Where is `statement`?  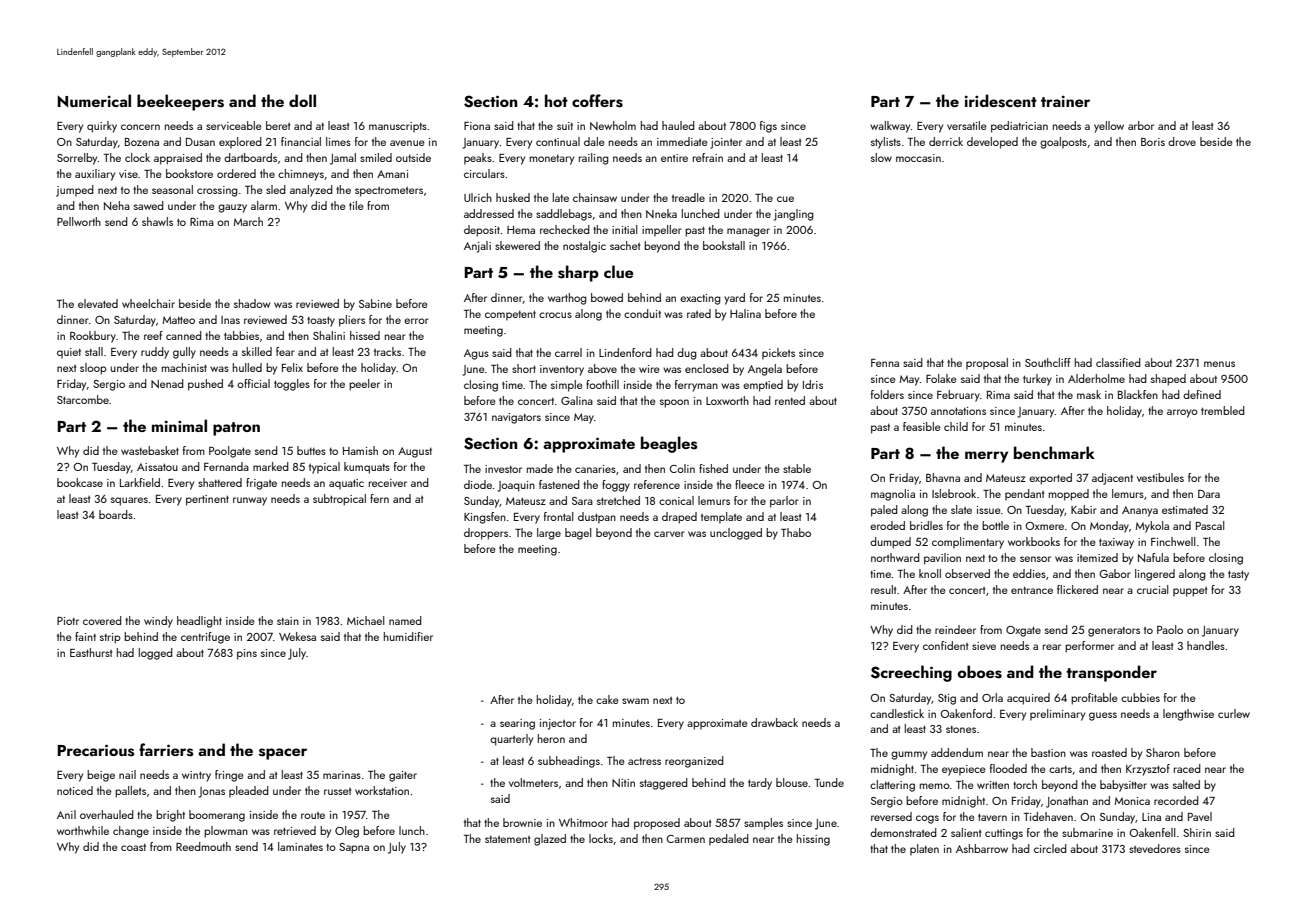 statement is located at coordinates (507, 839).
